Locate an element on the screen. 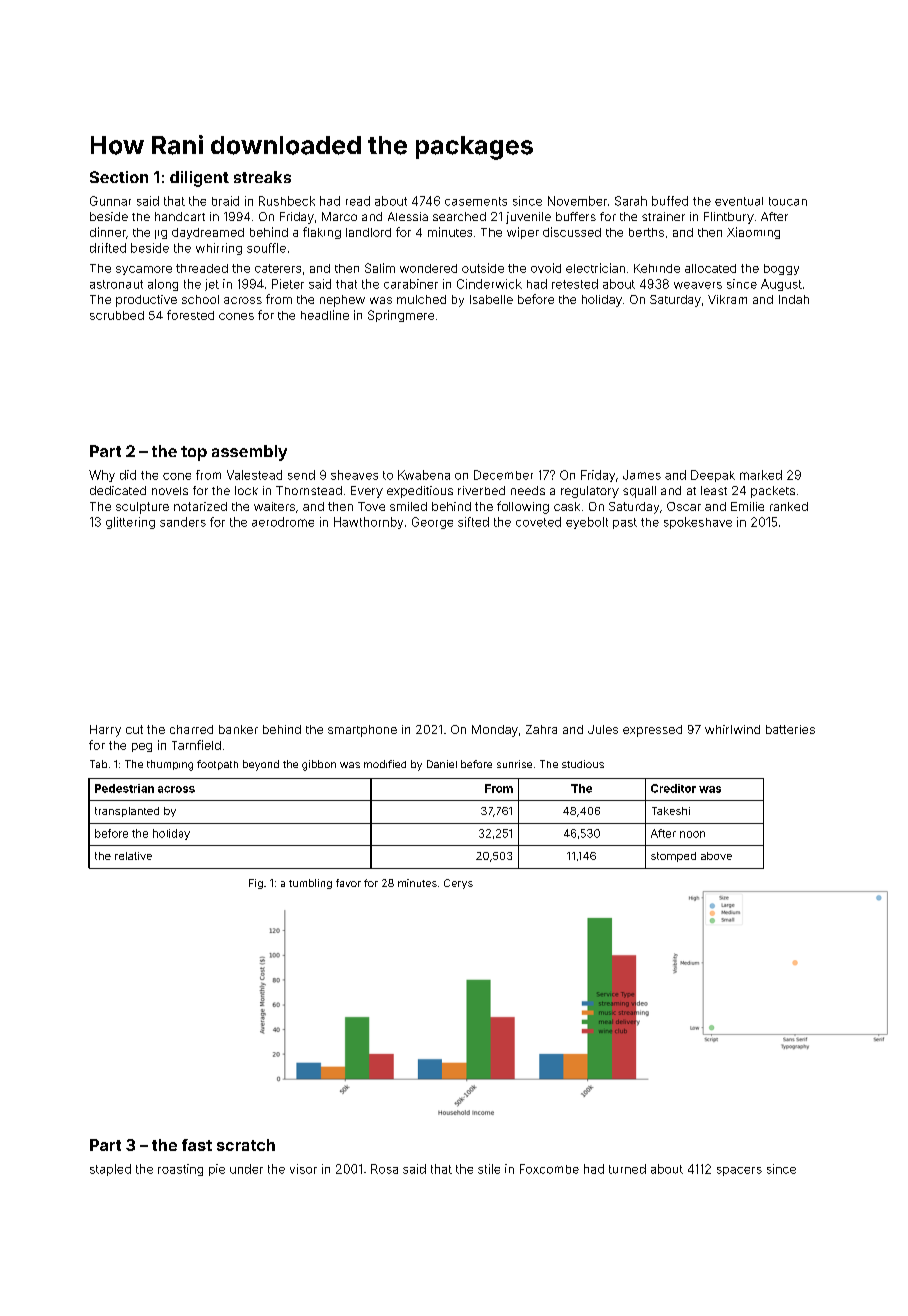 The width and height of the screenshot is (908, 1316). Daniel is located at coordinates (442, 764).
